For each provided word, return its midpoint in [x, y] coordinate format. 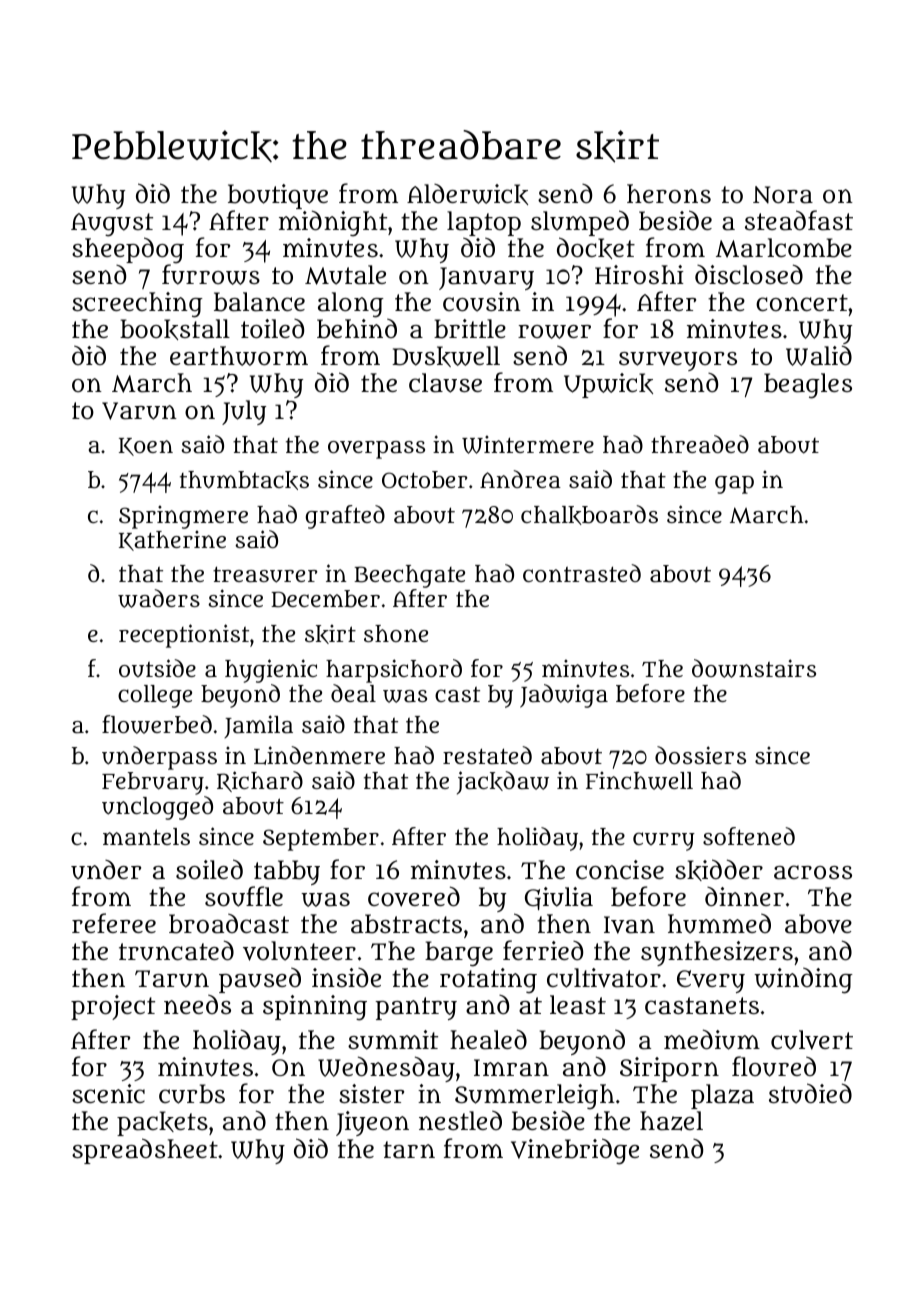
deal [353, 693]
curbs [192, 1094]
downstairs [754, 668]
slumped [580, 223]
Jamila [258, 726]
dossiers [700, 755]
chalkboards [589, 515]
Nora [783, 195]
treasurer [265, 574]
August [112, 225]
